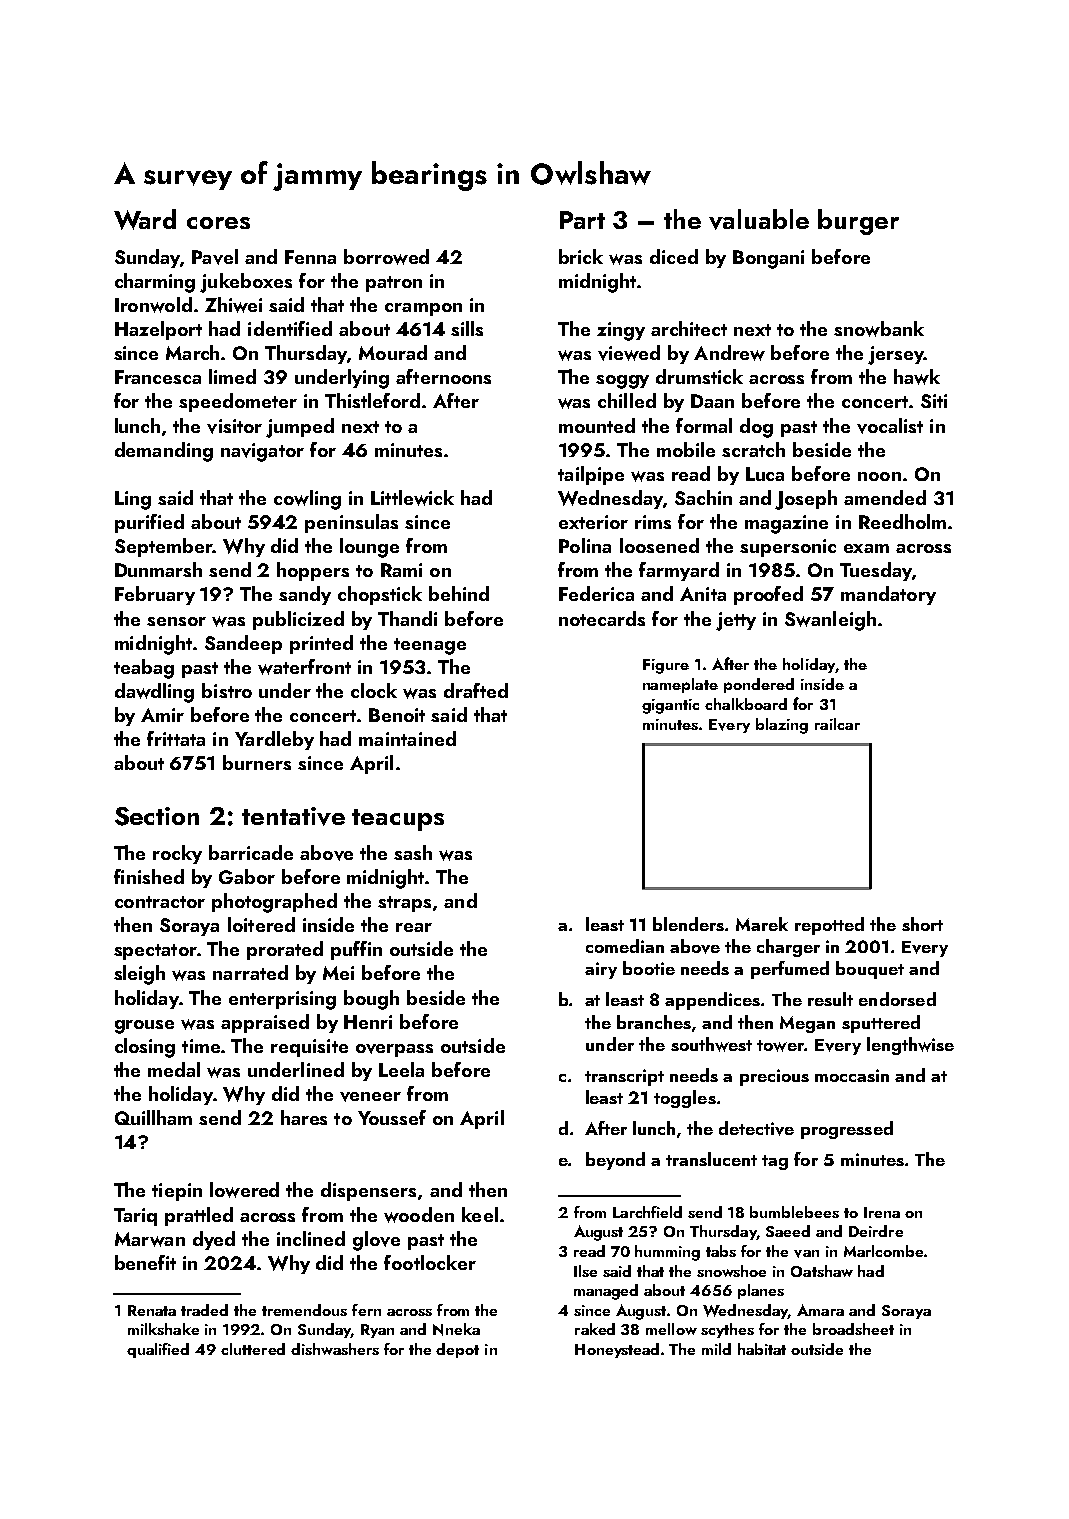  What do you see at coordinates (794, 1212) in the screenshot?
I see `bumblebees` at bounding box center [794, 1212].
